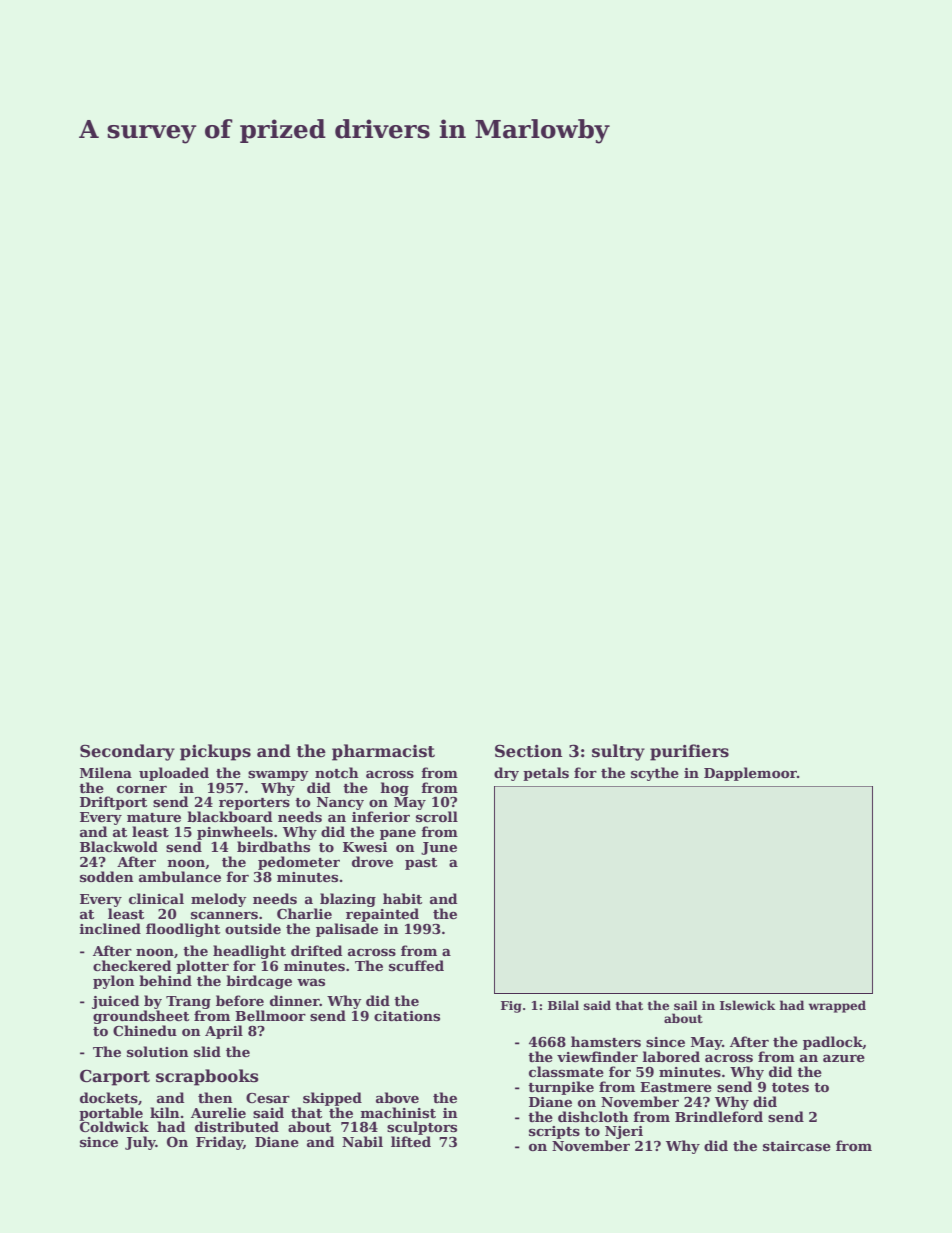 The height and width of the image is (1233, 952). What do you see at coordinates (529, 751) in the image?
I see `Section` at bounding box center [529, 751].
